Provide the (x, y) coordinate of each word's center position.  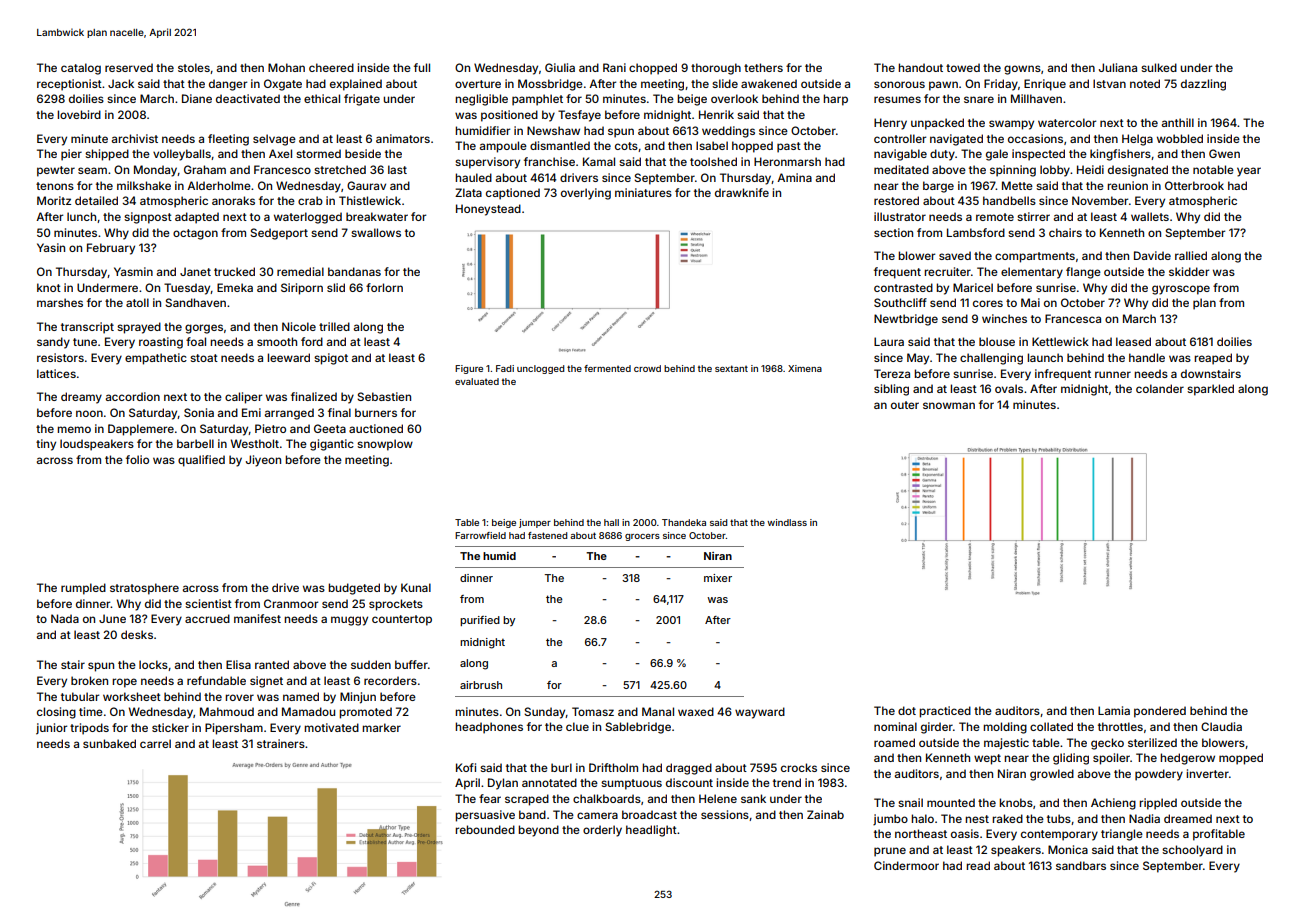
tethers (763, 67)
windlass (787, 522)
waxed (696, 711)
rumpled (83, 589)
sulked (1159, 67)
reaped (1213, 359)
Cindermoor (906, 865)
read (978, 865)
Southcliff (900, 302)
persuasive (485, 816)
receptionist (69, 85)
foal (196, 341)
